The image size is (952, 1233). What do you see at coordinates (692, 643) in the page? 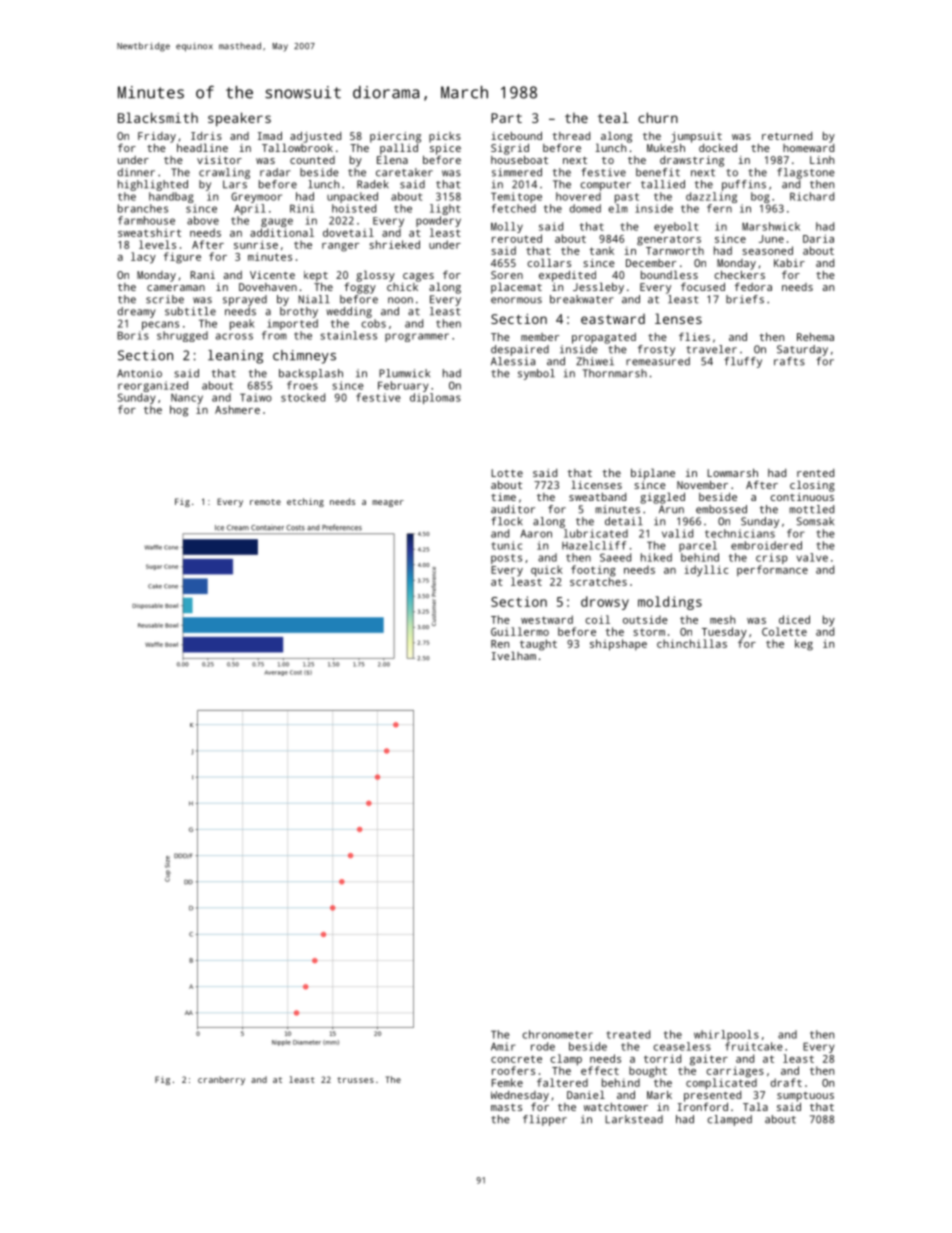
I see `chinchillas` at bounding box center [692, 643].
